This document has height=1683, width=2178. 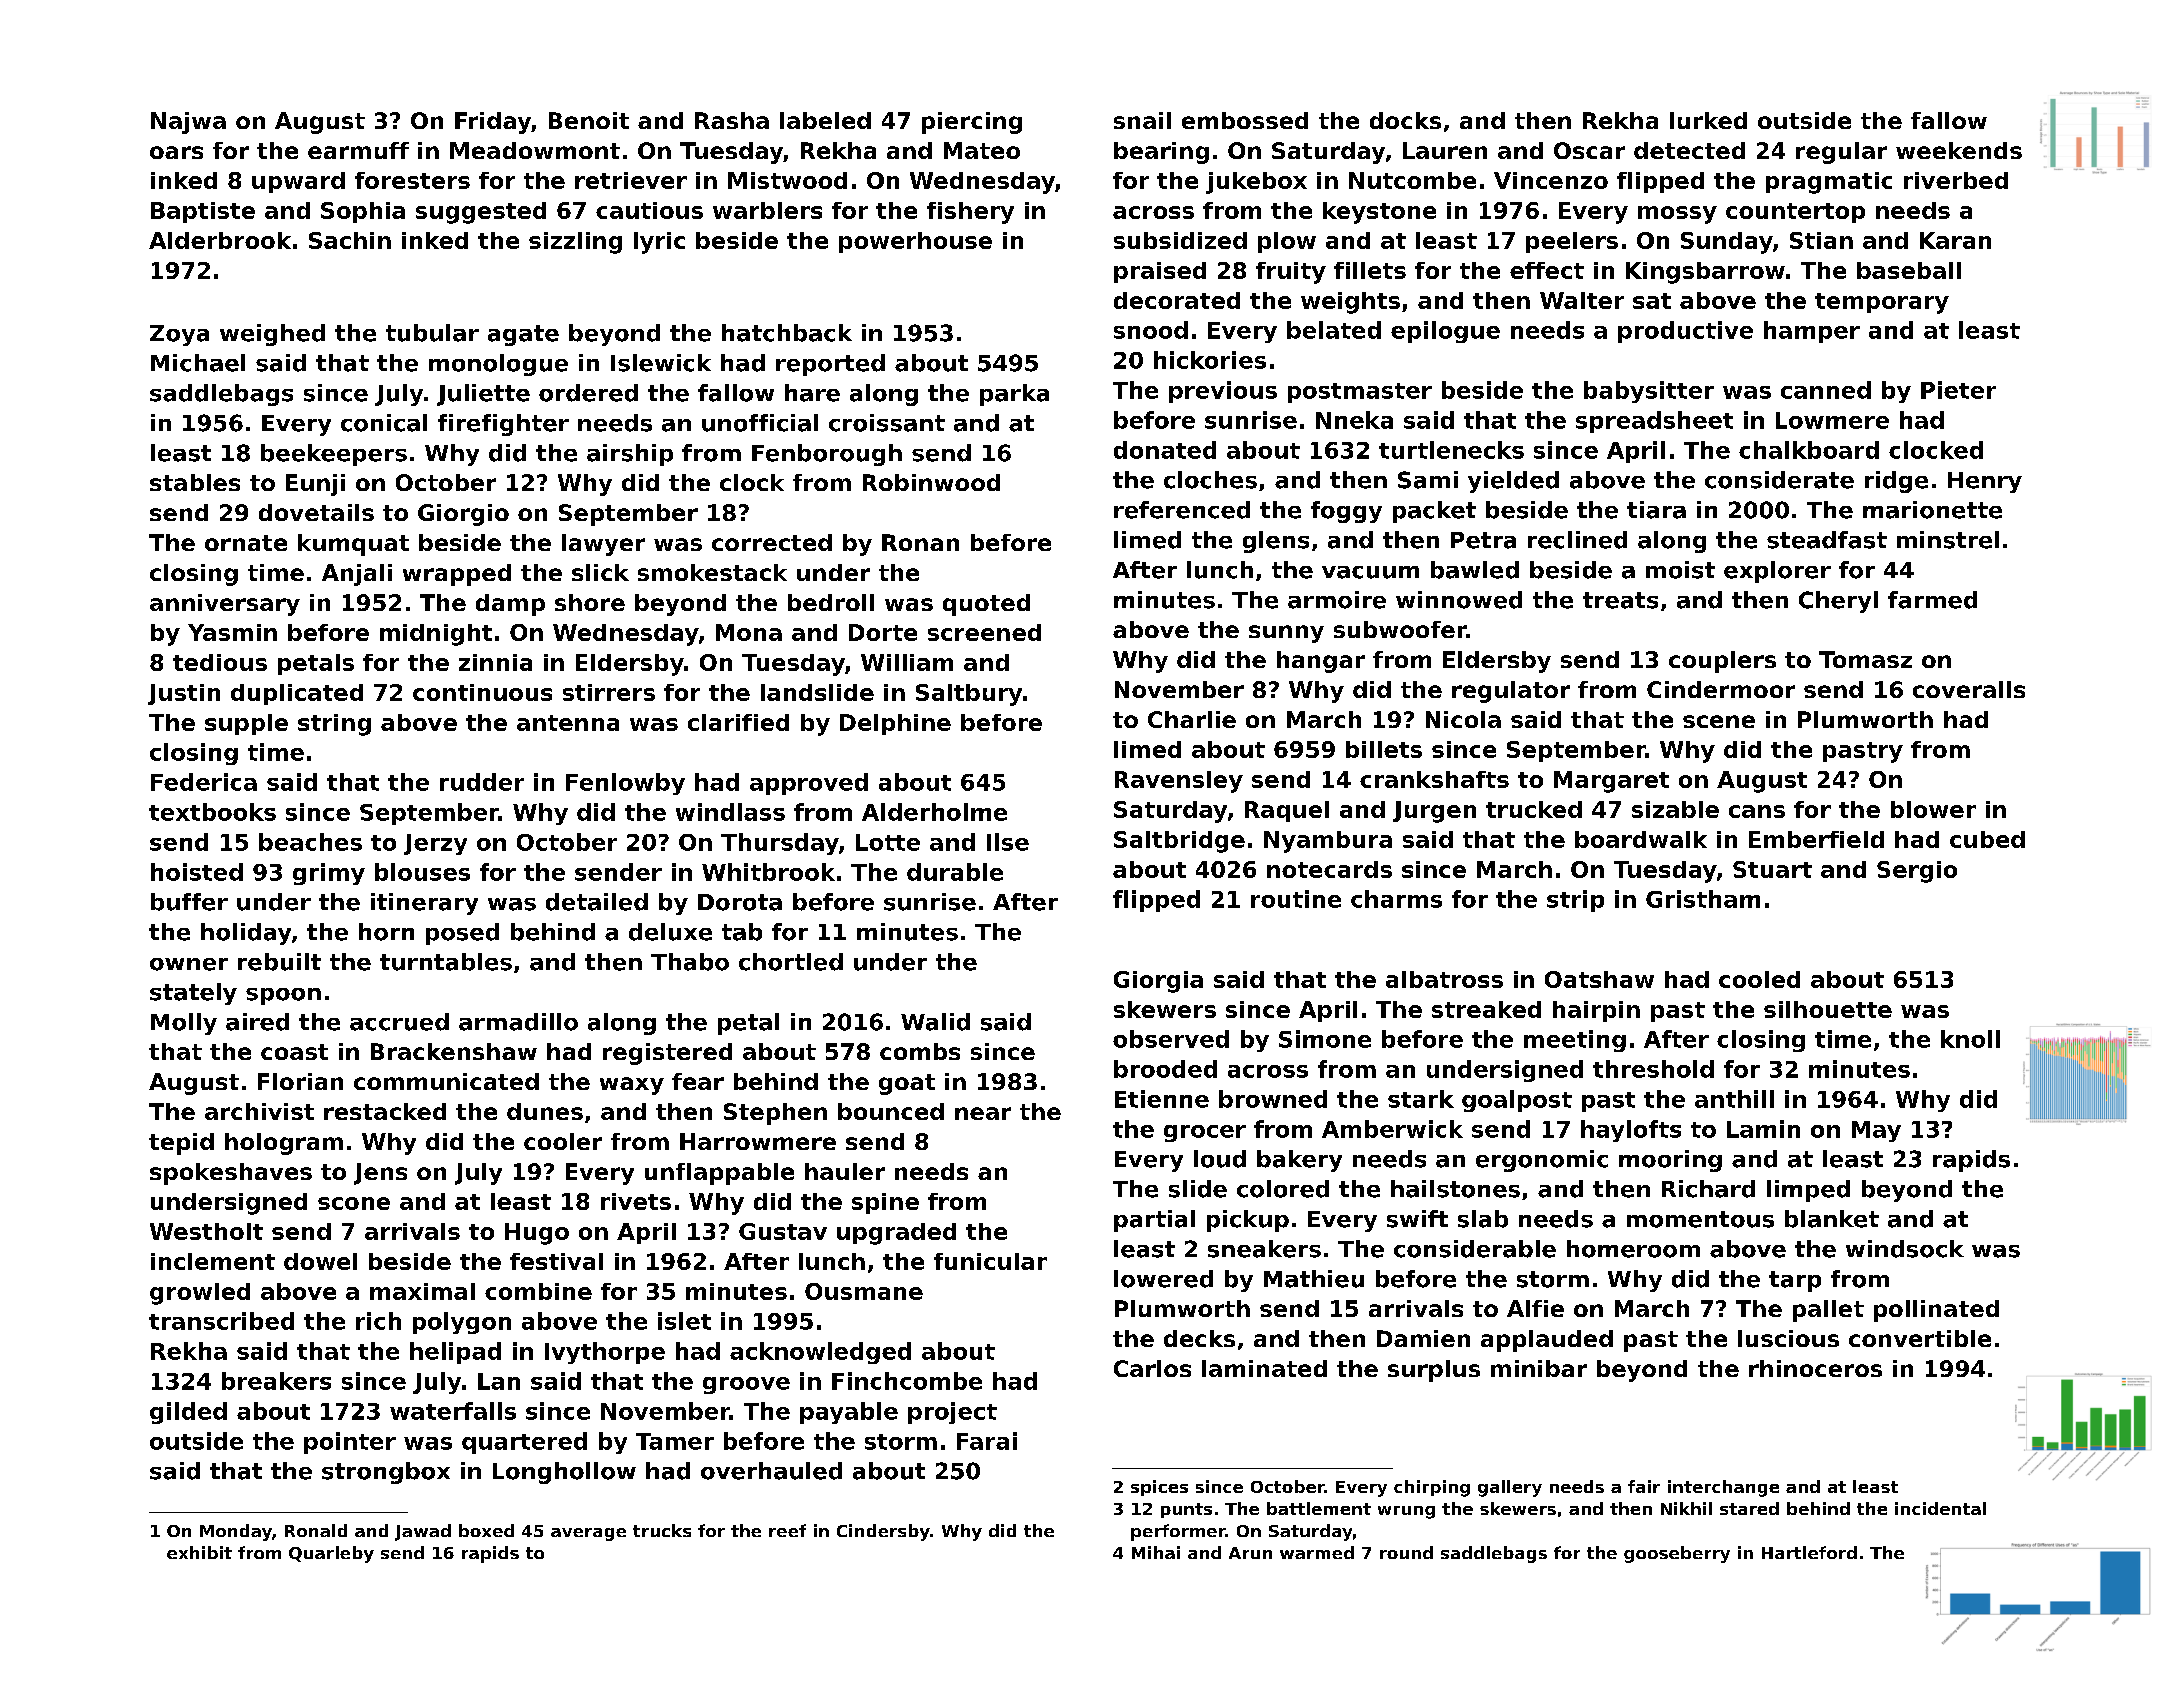 What do you see at coordinates (1703, 899) in the document?
I see `Gristham` at bounding box center [1703, 899].
